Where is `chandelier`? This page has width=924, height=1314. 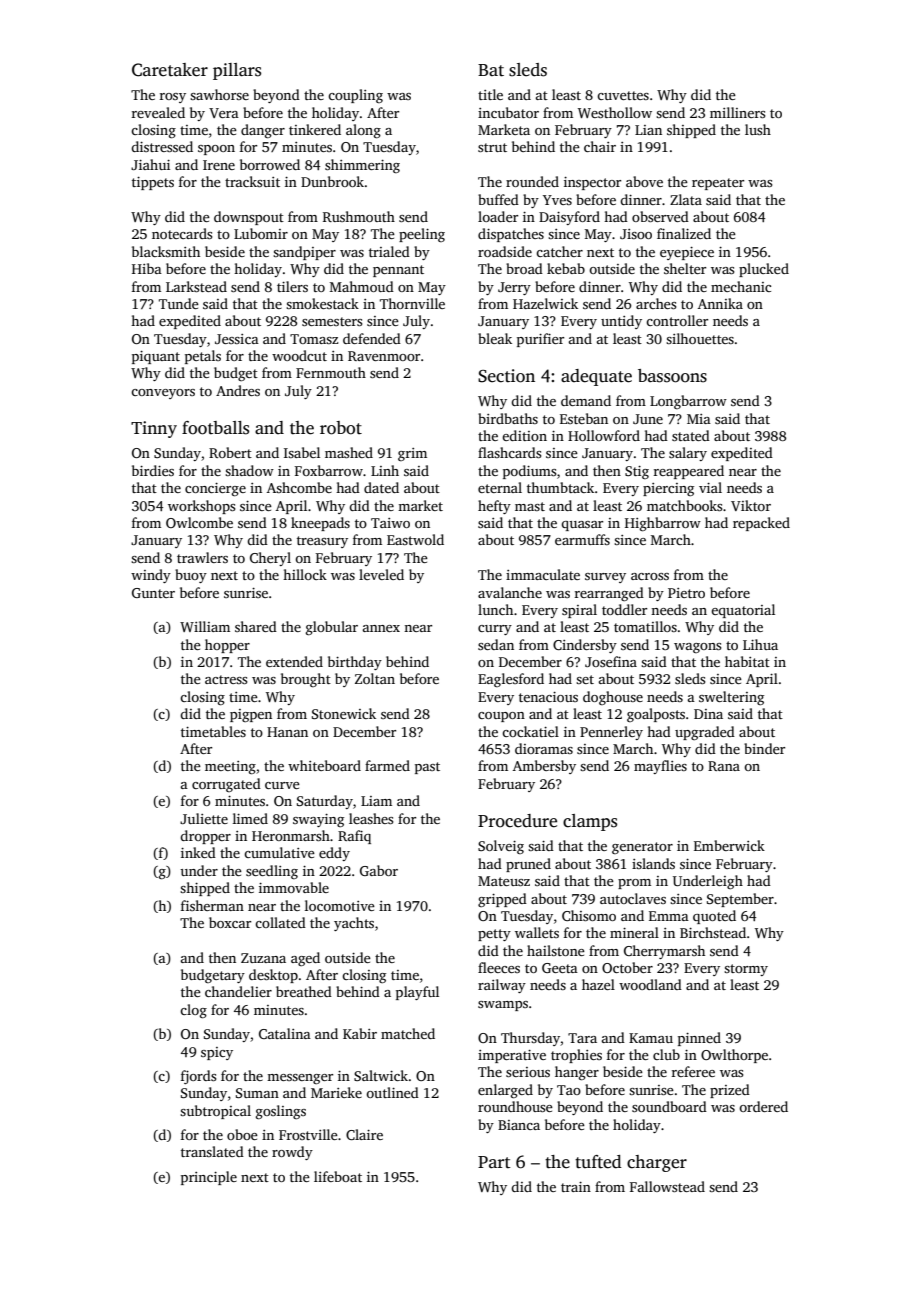
chandelier is located at coordinates (238, 991).
